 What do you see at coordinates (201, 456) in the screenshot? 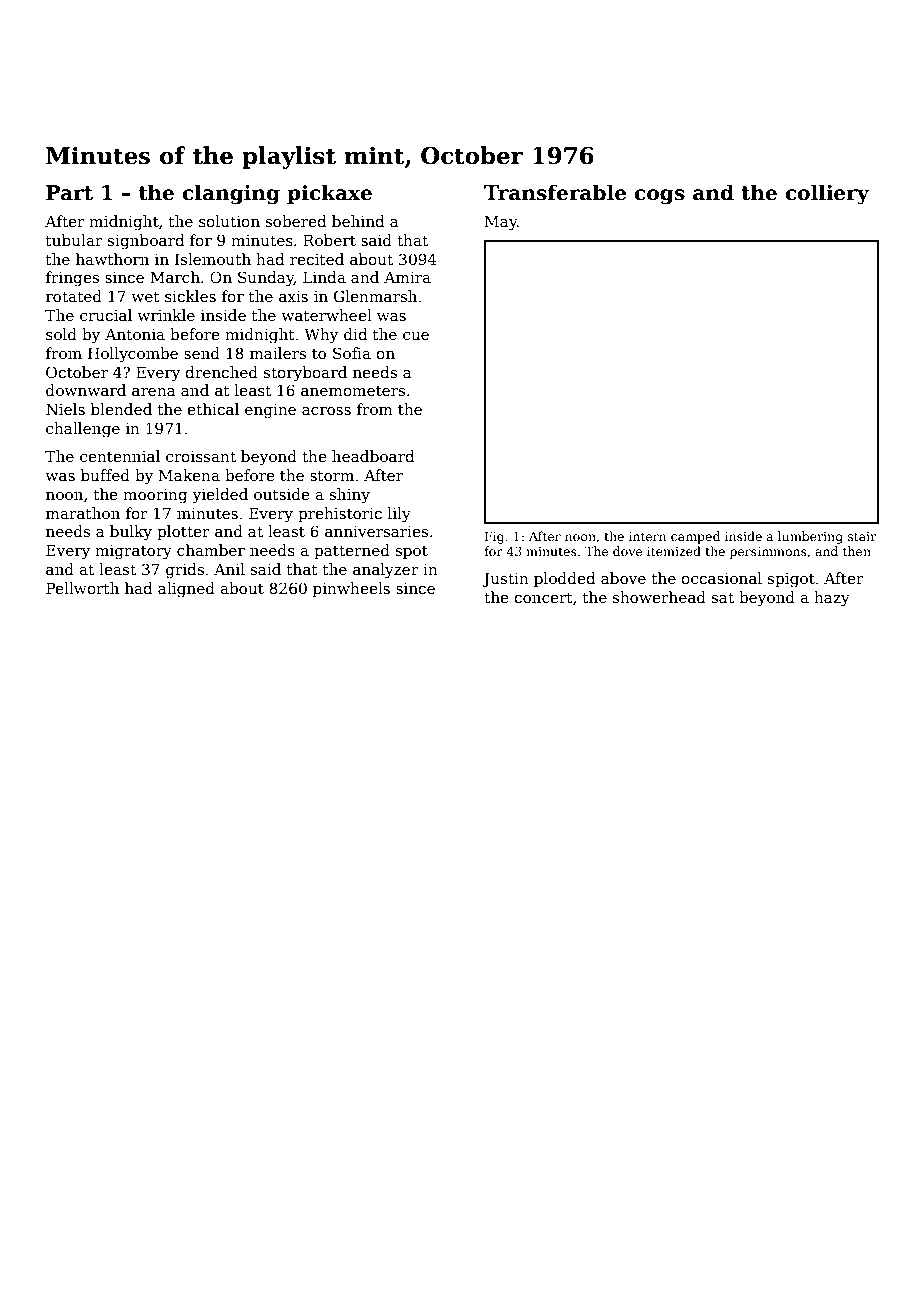
I see `croissant` at bounding box center [201, 456].
